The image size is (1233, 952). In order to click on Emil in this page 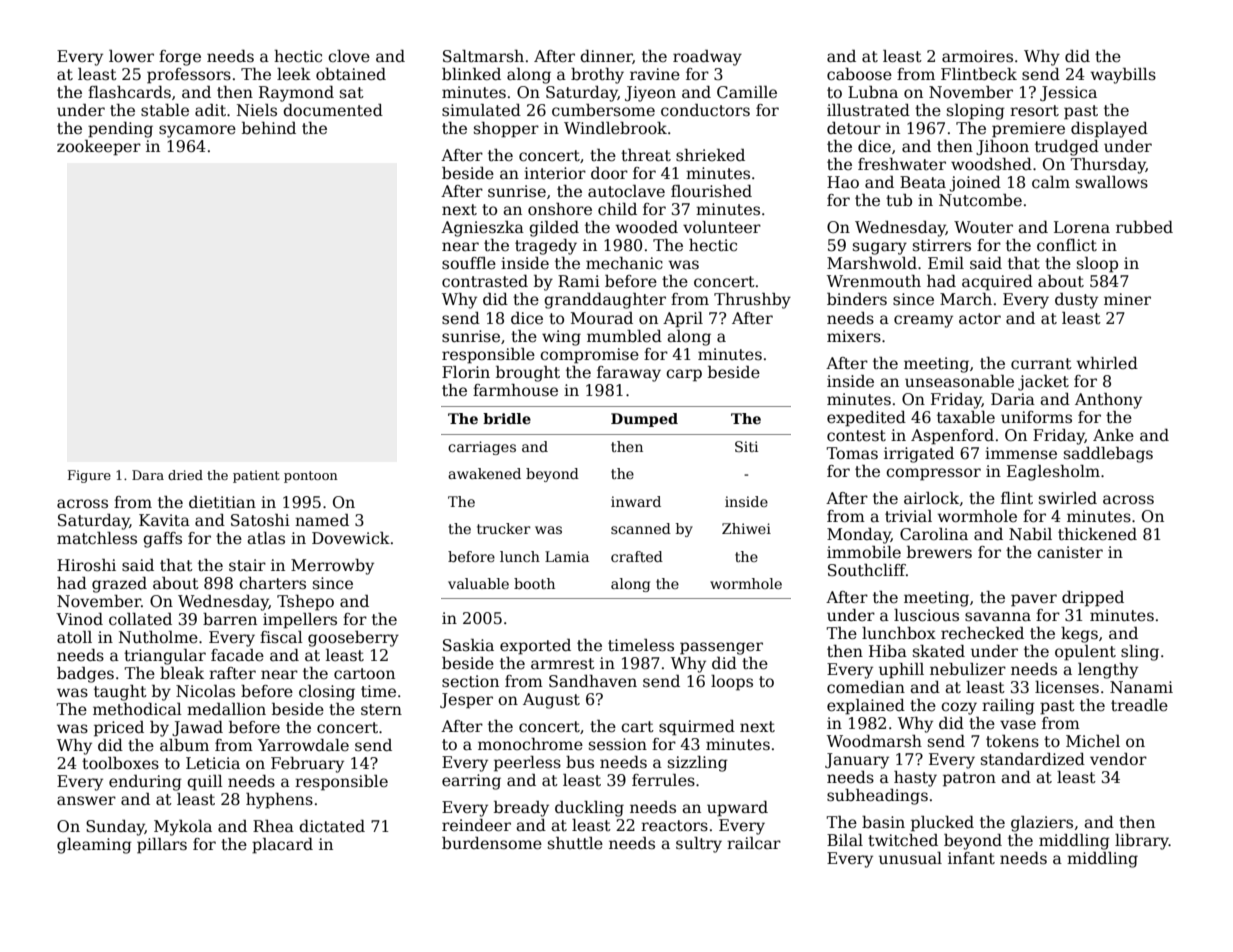, I will do `click(946, 263)`.
